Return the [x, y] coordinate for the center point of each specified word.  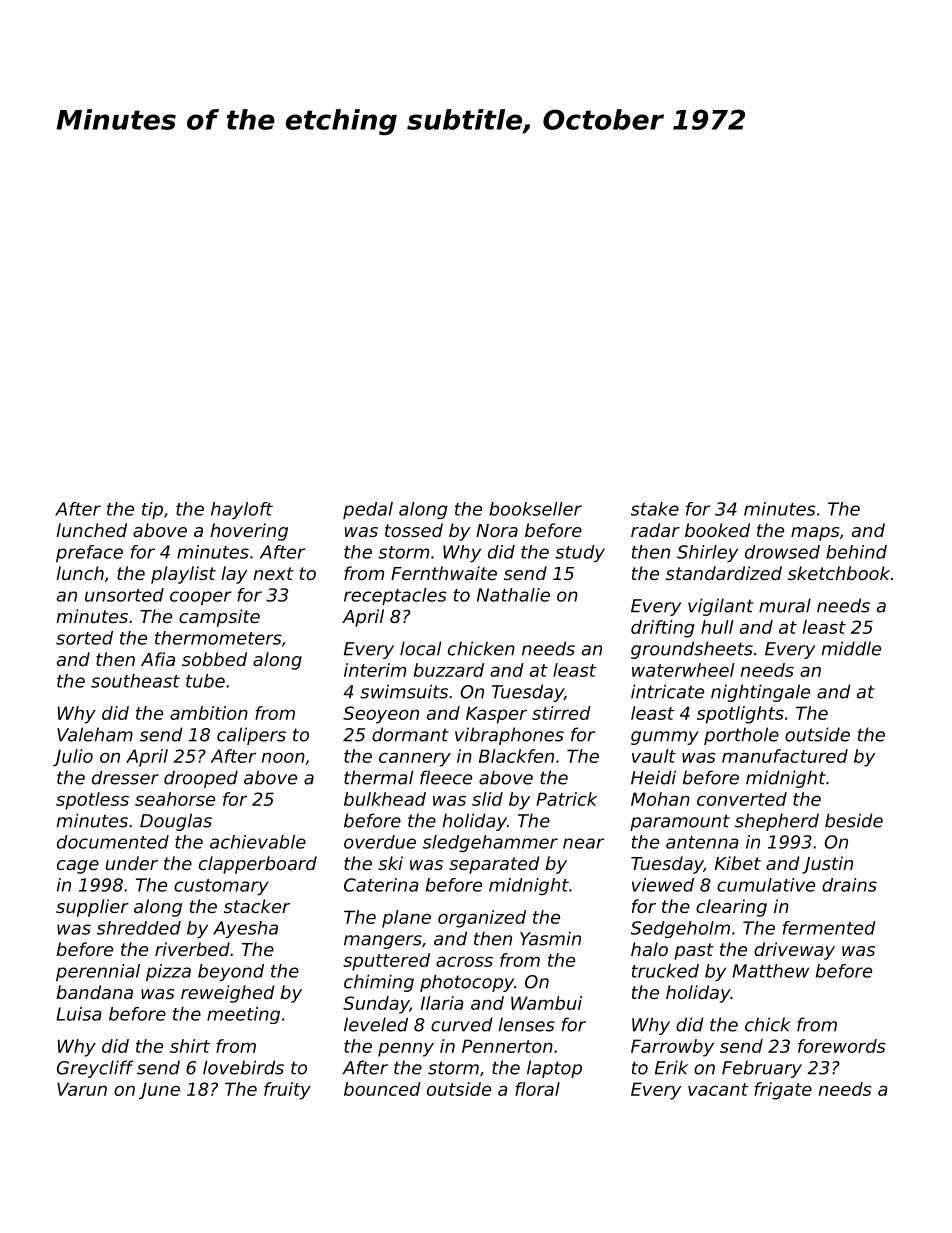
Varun [82, 1089]
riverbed [192, 949]
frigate [783, 1091]
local [420, 648]
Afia [158, 659]
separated [494, 865]
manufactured [785, 756]
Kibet [738, 863]
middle [851, 648]
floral [537, 1089]
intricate [667, 691]
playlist [183, 575]
